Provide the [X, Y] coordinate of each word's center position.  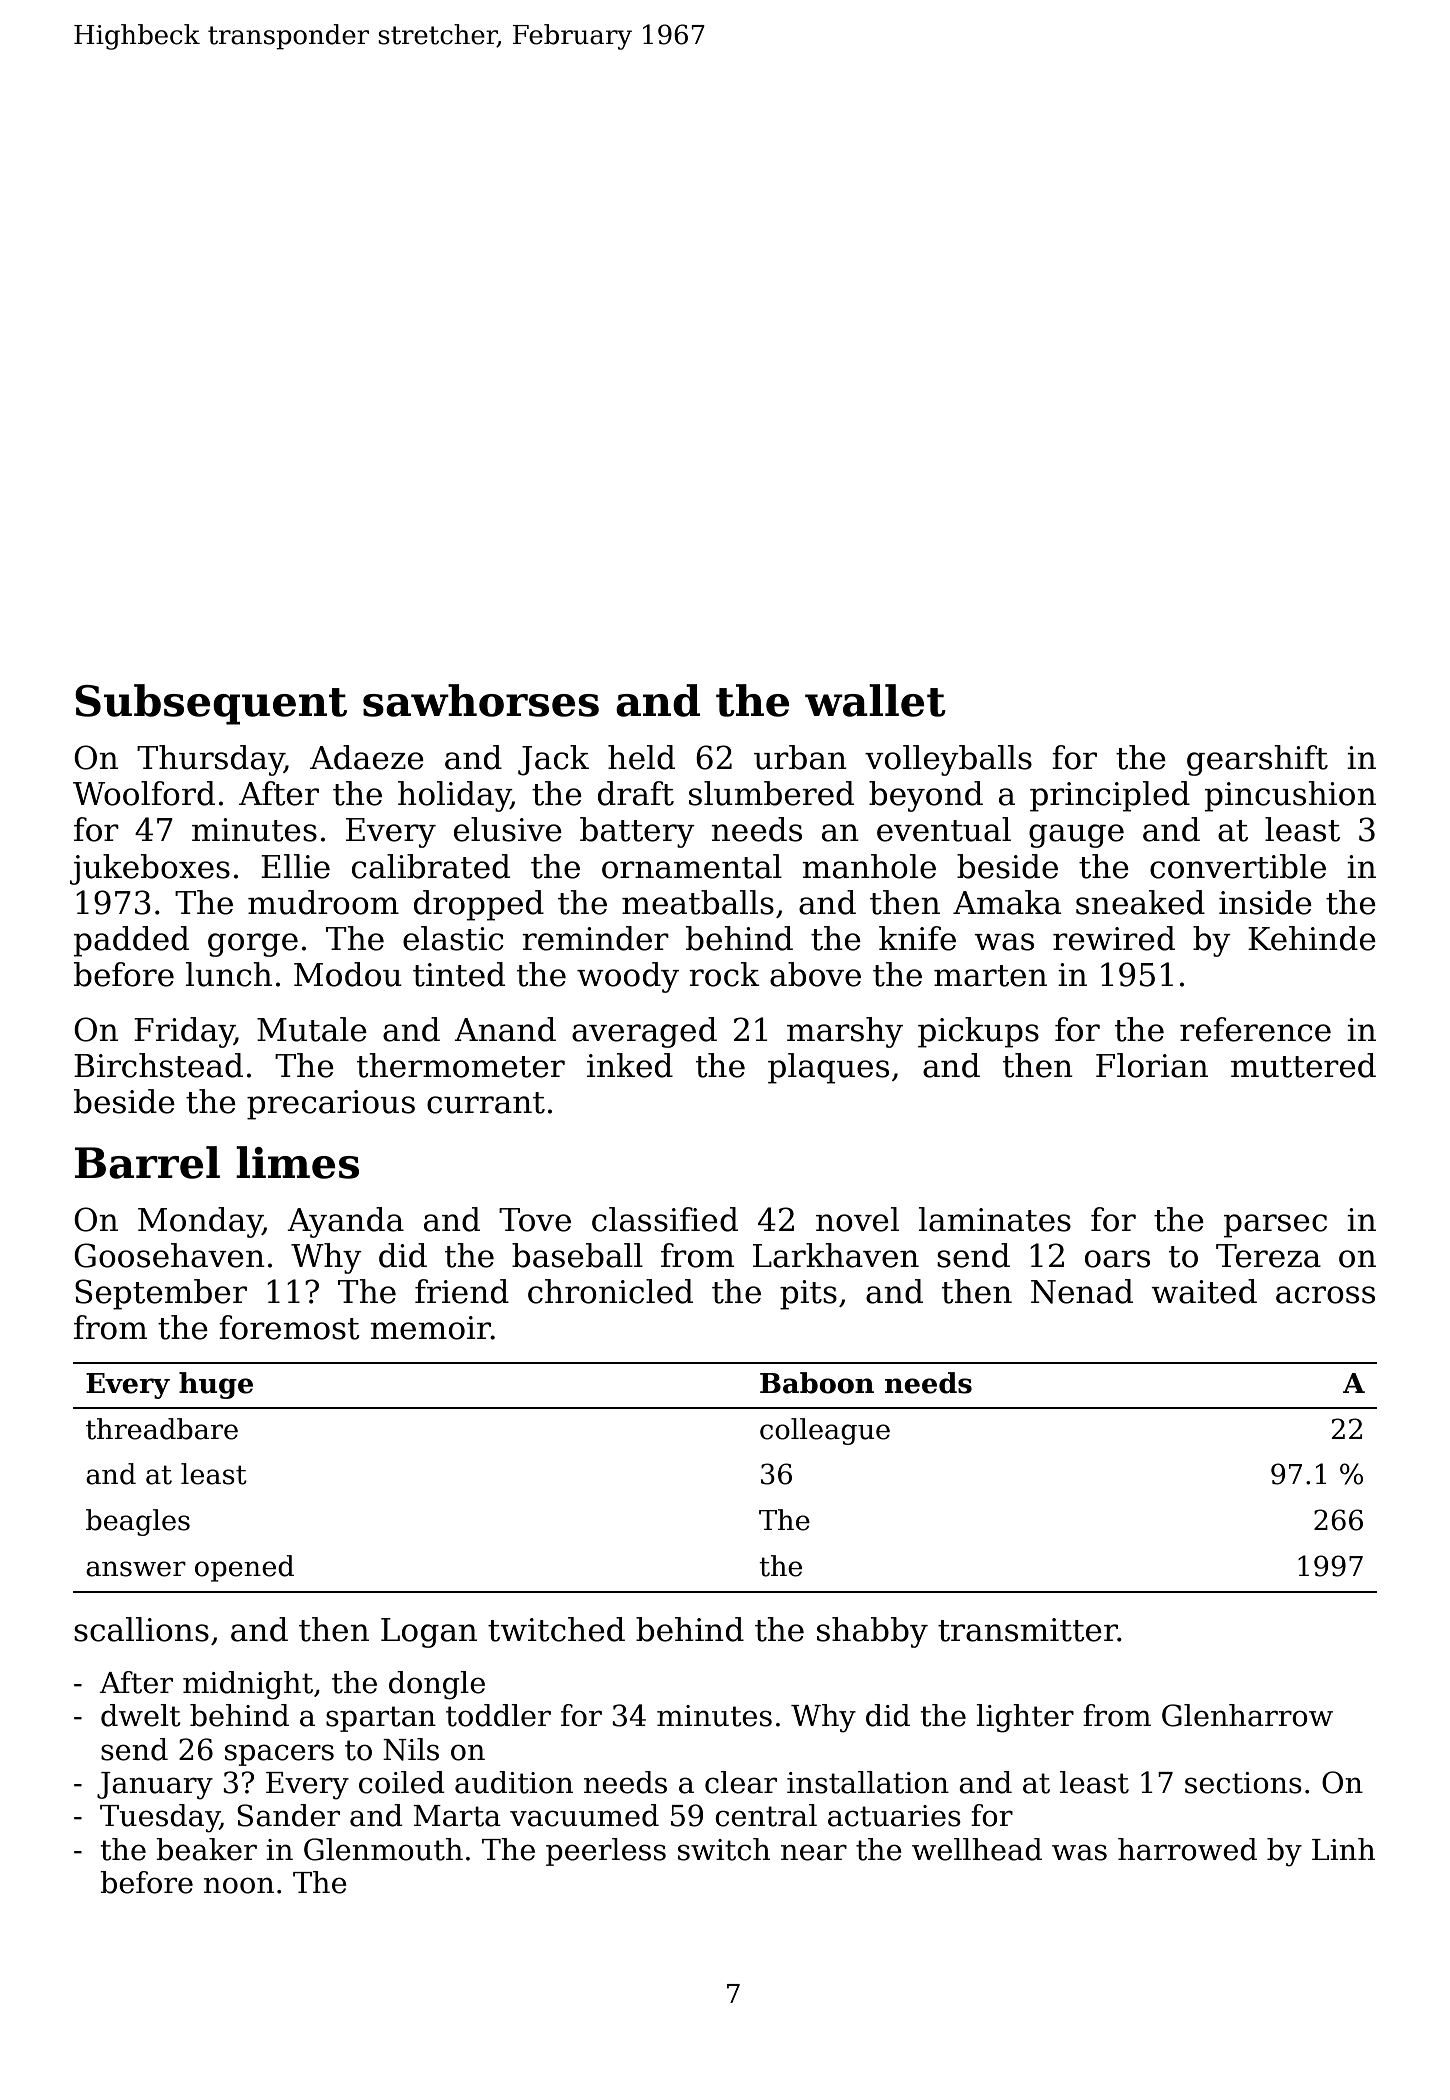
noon [239, 1885]
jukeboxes [150, 869]
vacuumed [584, 1815]
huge [216, 1385]
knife [917, 938]
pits [808, 1295]
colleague [825, 1431]
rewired [1114, 938]
